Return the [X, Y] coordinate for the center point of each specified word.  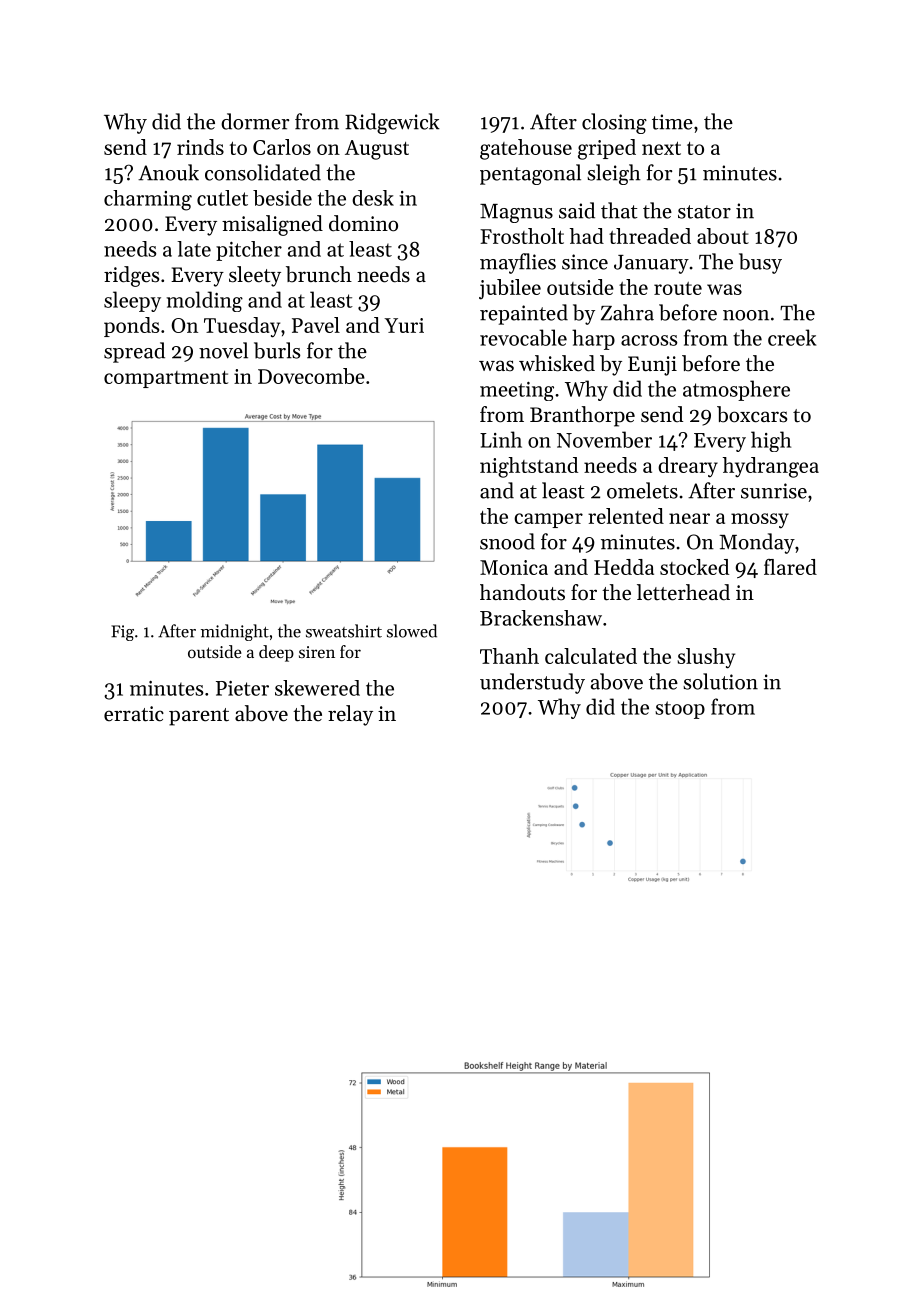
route [678, 288]
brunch [319, 274]
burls [277, 350]
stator [704, 212]
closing [614, 123]
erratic [134, 714]
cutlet [222, 198]
